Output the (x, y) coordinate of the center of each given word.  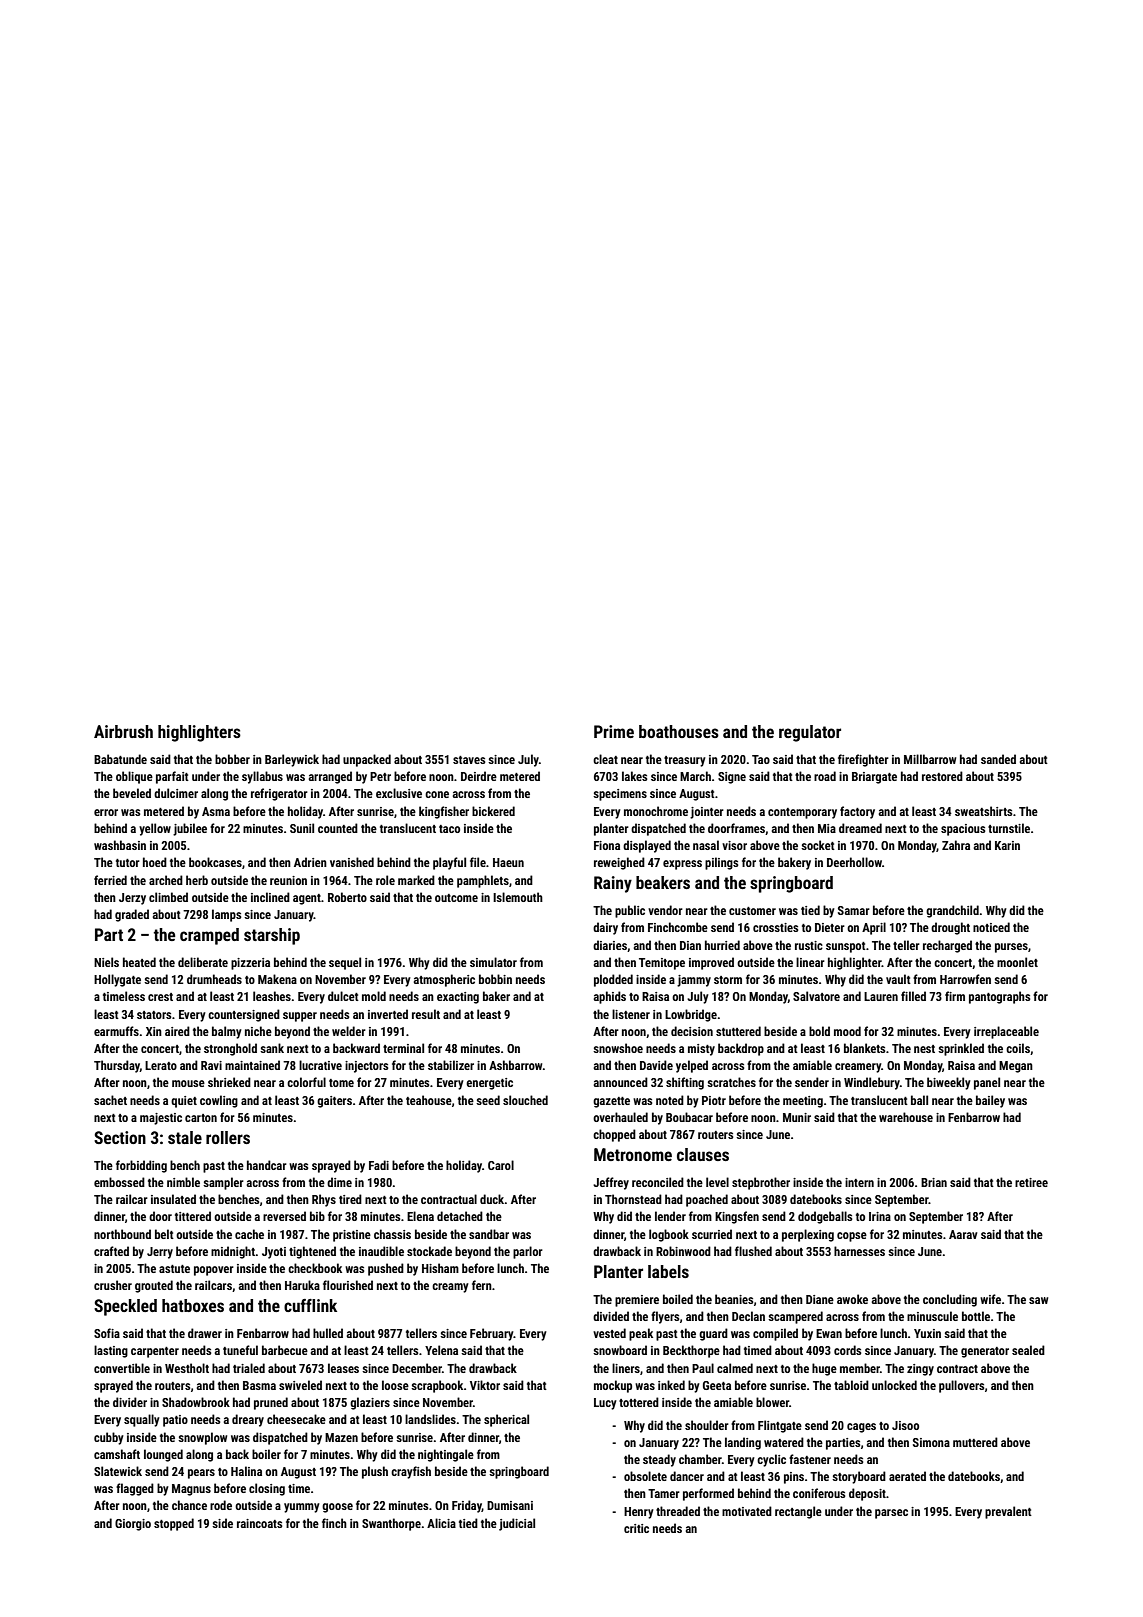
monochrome (656, 811)
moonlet (1017, 962)
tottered (639, 1402)
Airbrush (123, 731)
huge (824, 1369)
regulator (810, 733)
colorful (306, 1082)
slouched (525, 1100)
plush (375, 1472)
